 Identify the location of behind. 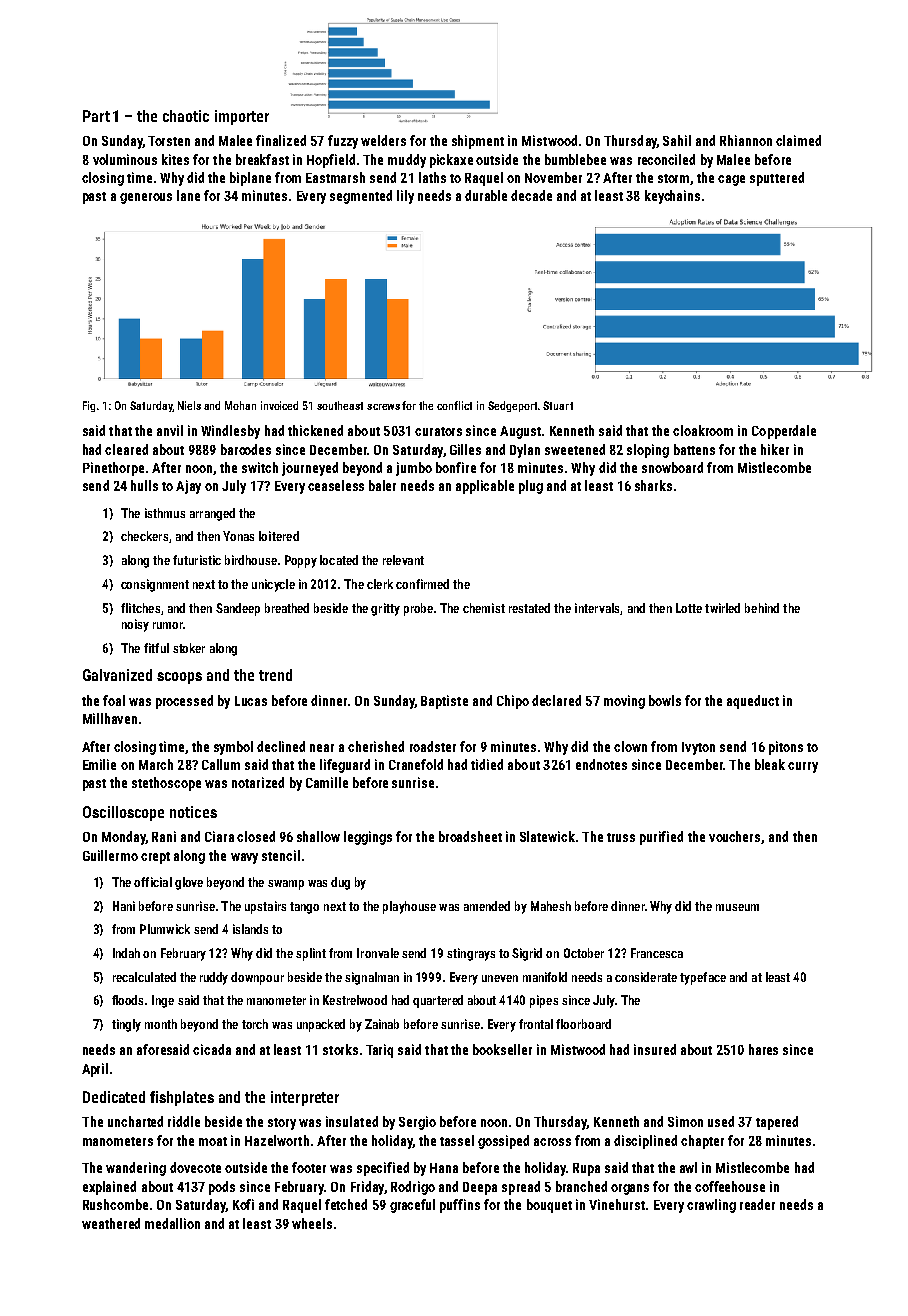
(762, 608).
